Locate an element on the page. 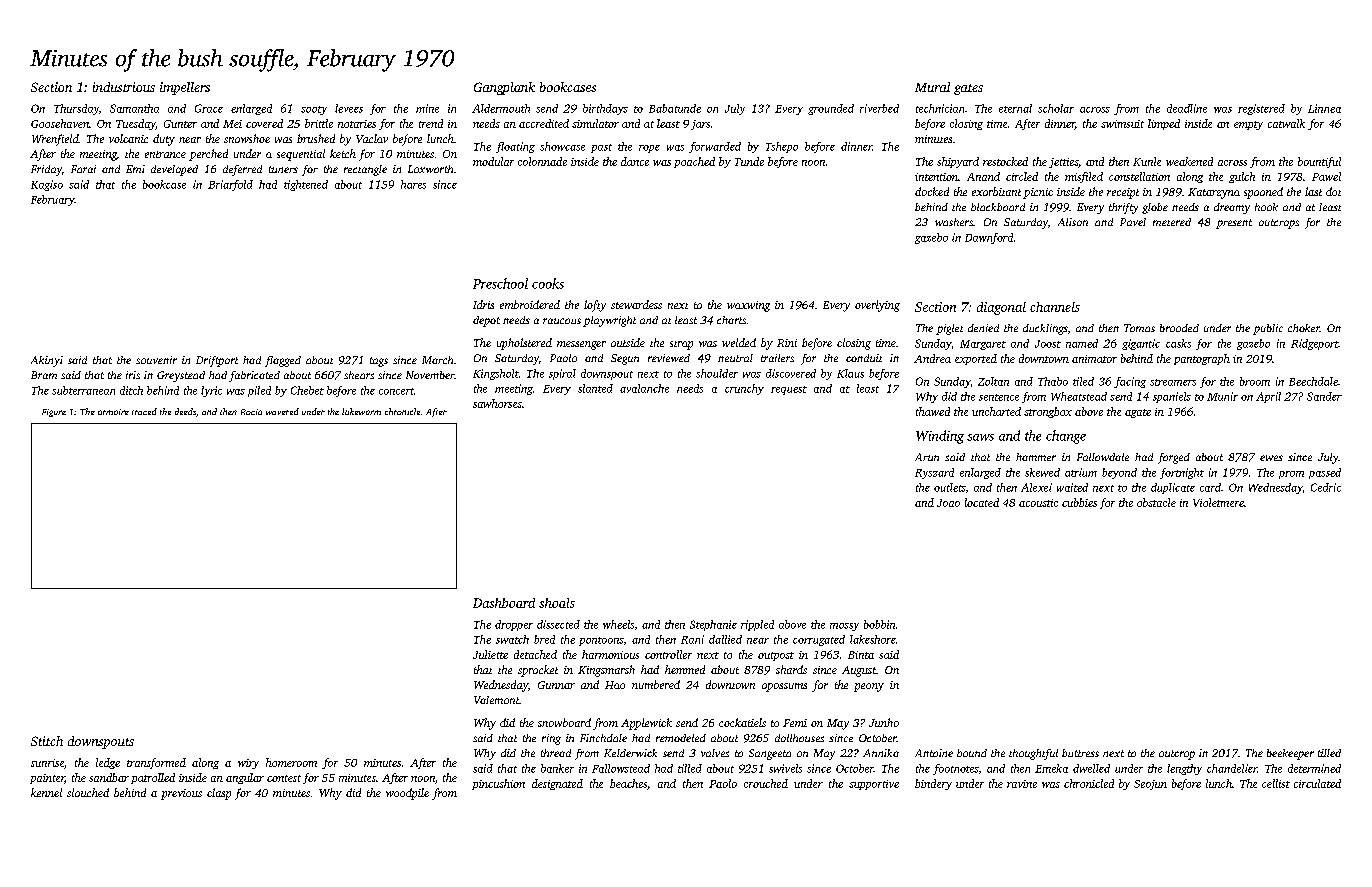  hares is located at coordinates (413, 184).
